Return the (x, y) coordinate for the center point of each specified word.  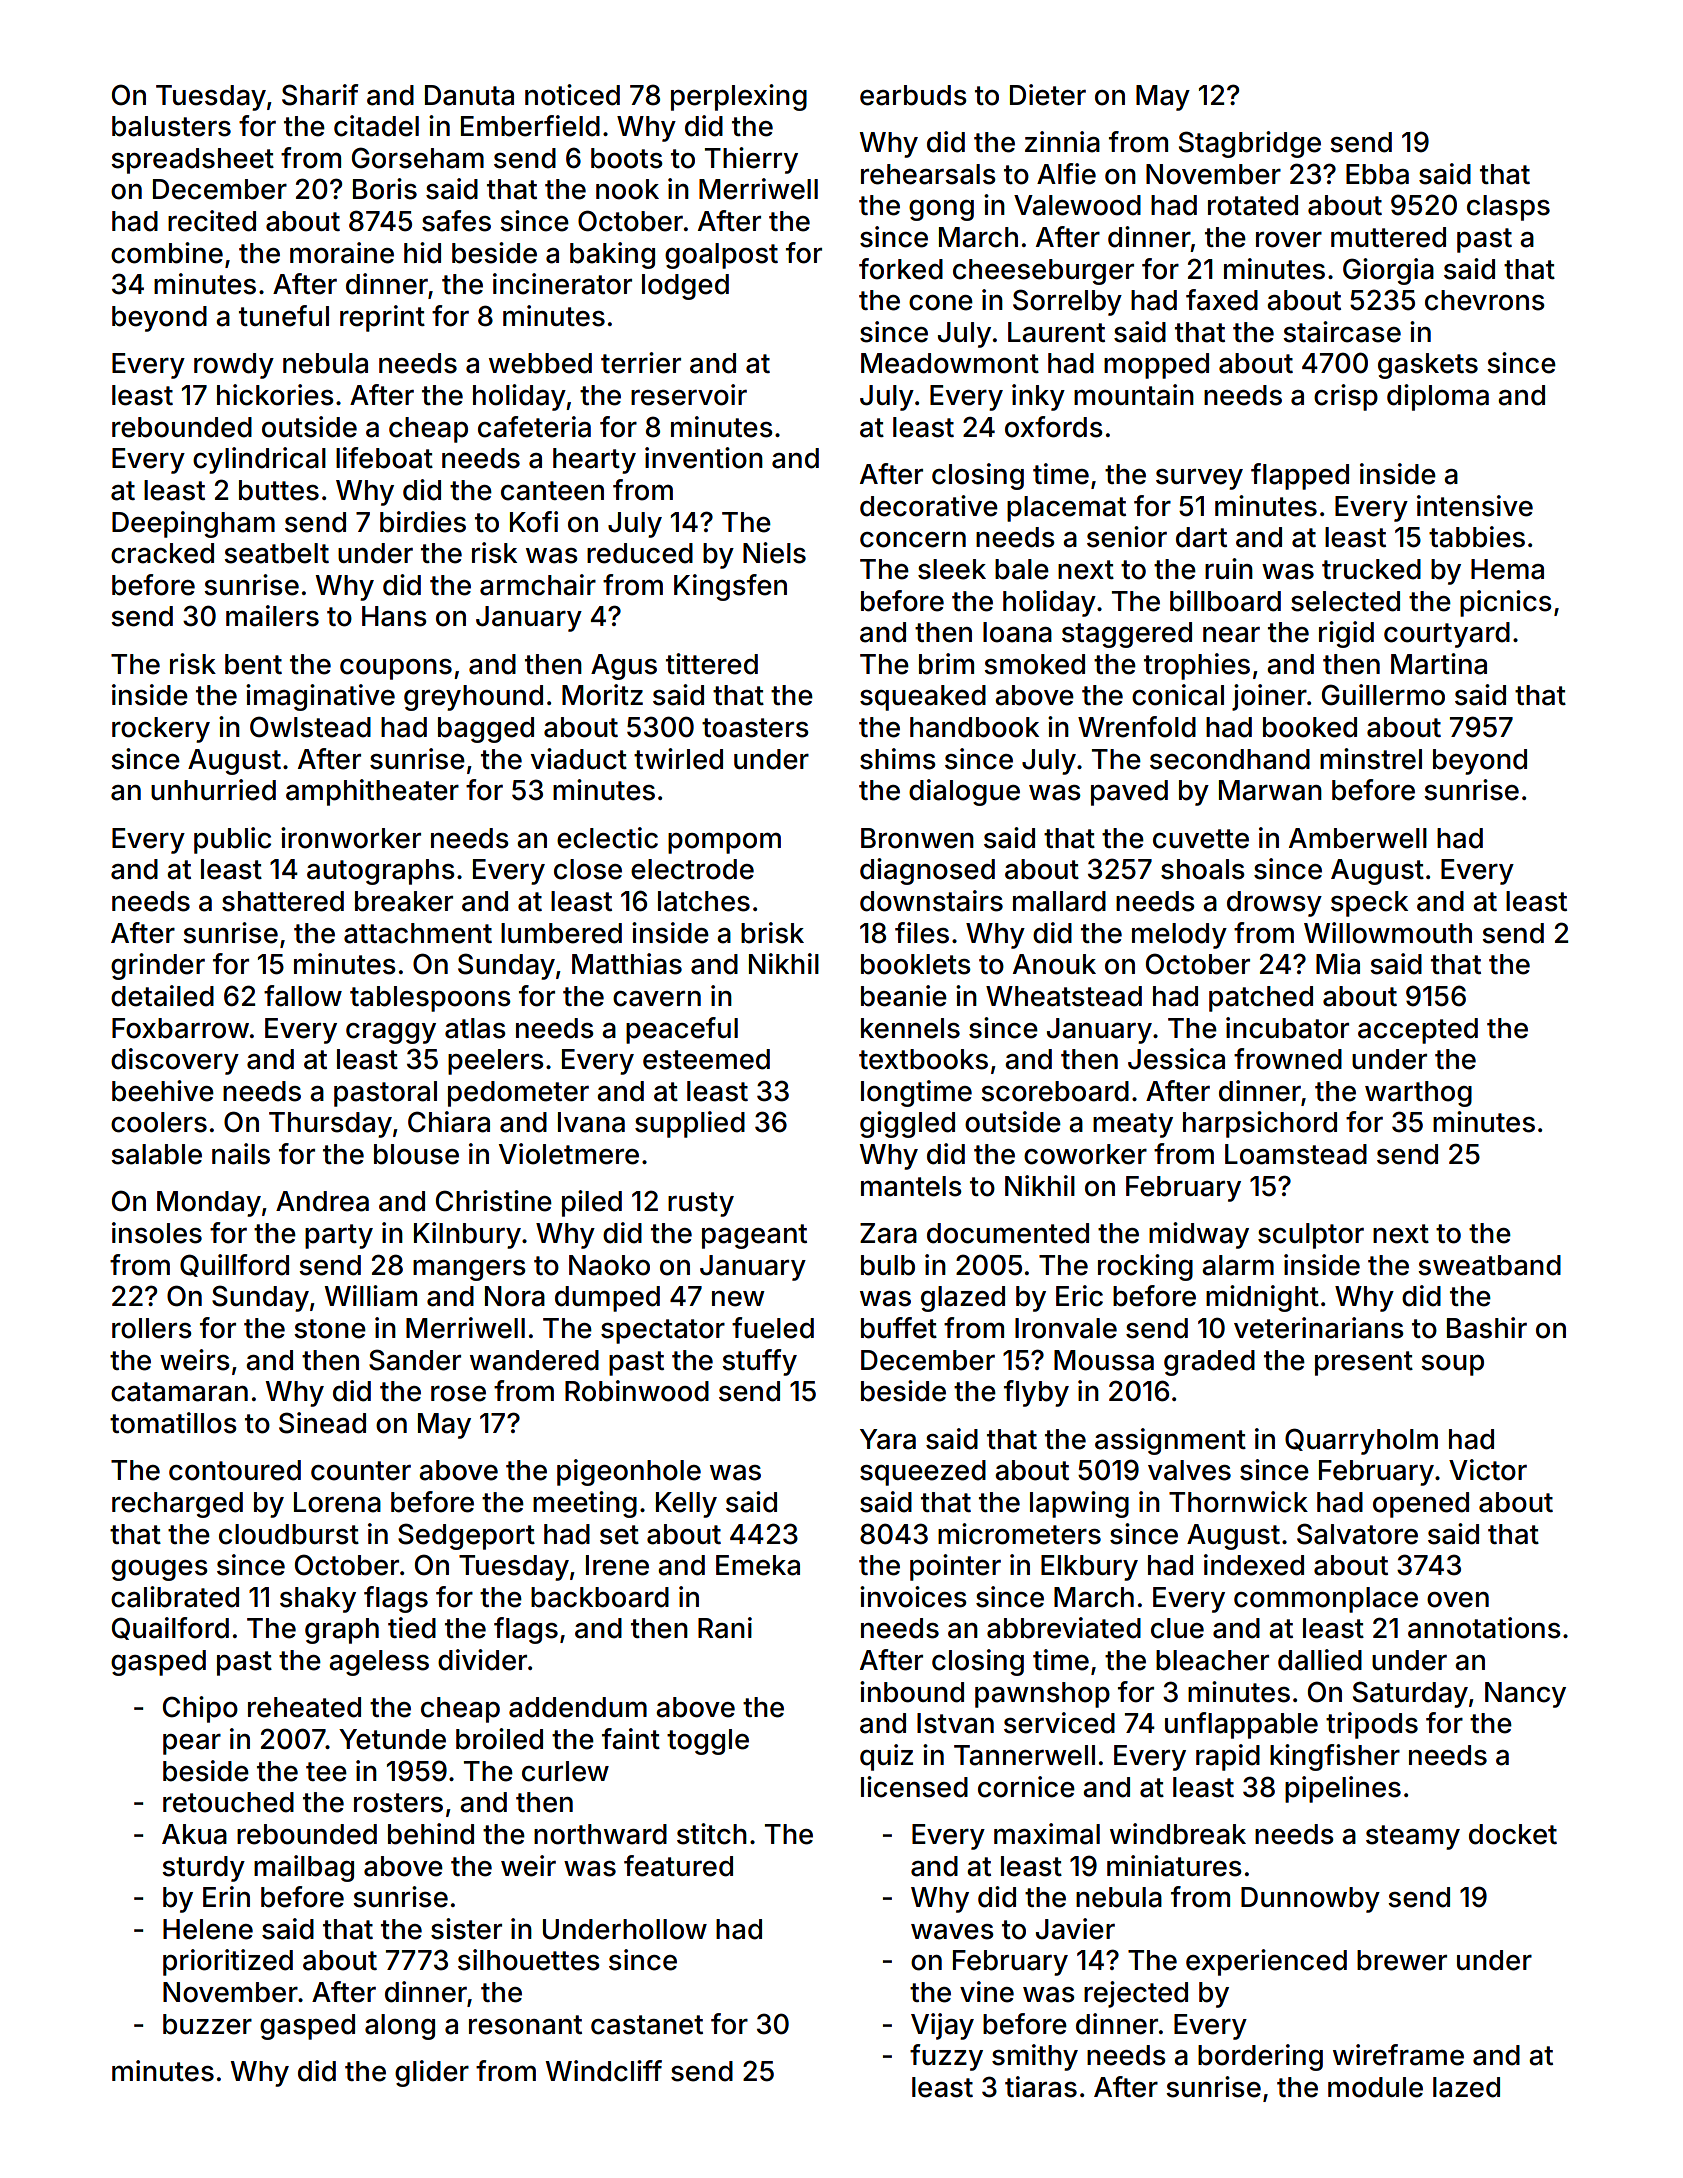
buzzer (207, 2024)
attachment (418, 933)
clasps (1508, 208)
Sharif (320, 95)
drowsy (1274, 904)
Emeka (758, 1565)
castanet (647, 2025)
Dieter (1048, 95)
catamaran (179, 1392)
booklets (916, 964)
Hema (1507, 569)
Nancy (1525, 1695)
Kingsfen (730, 587)
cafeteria (534, 427)
